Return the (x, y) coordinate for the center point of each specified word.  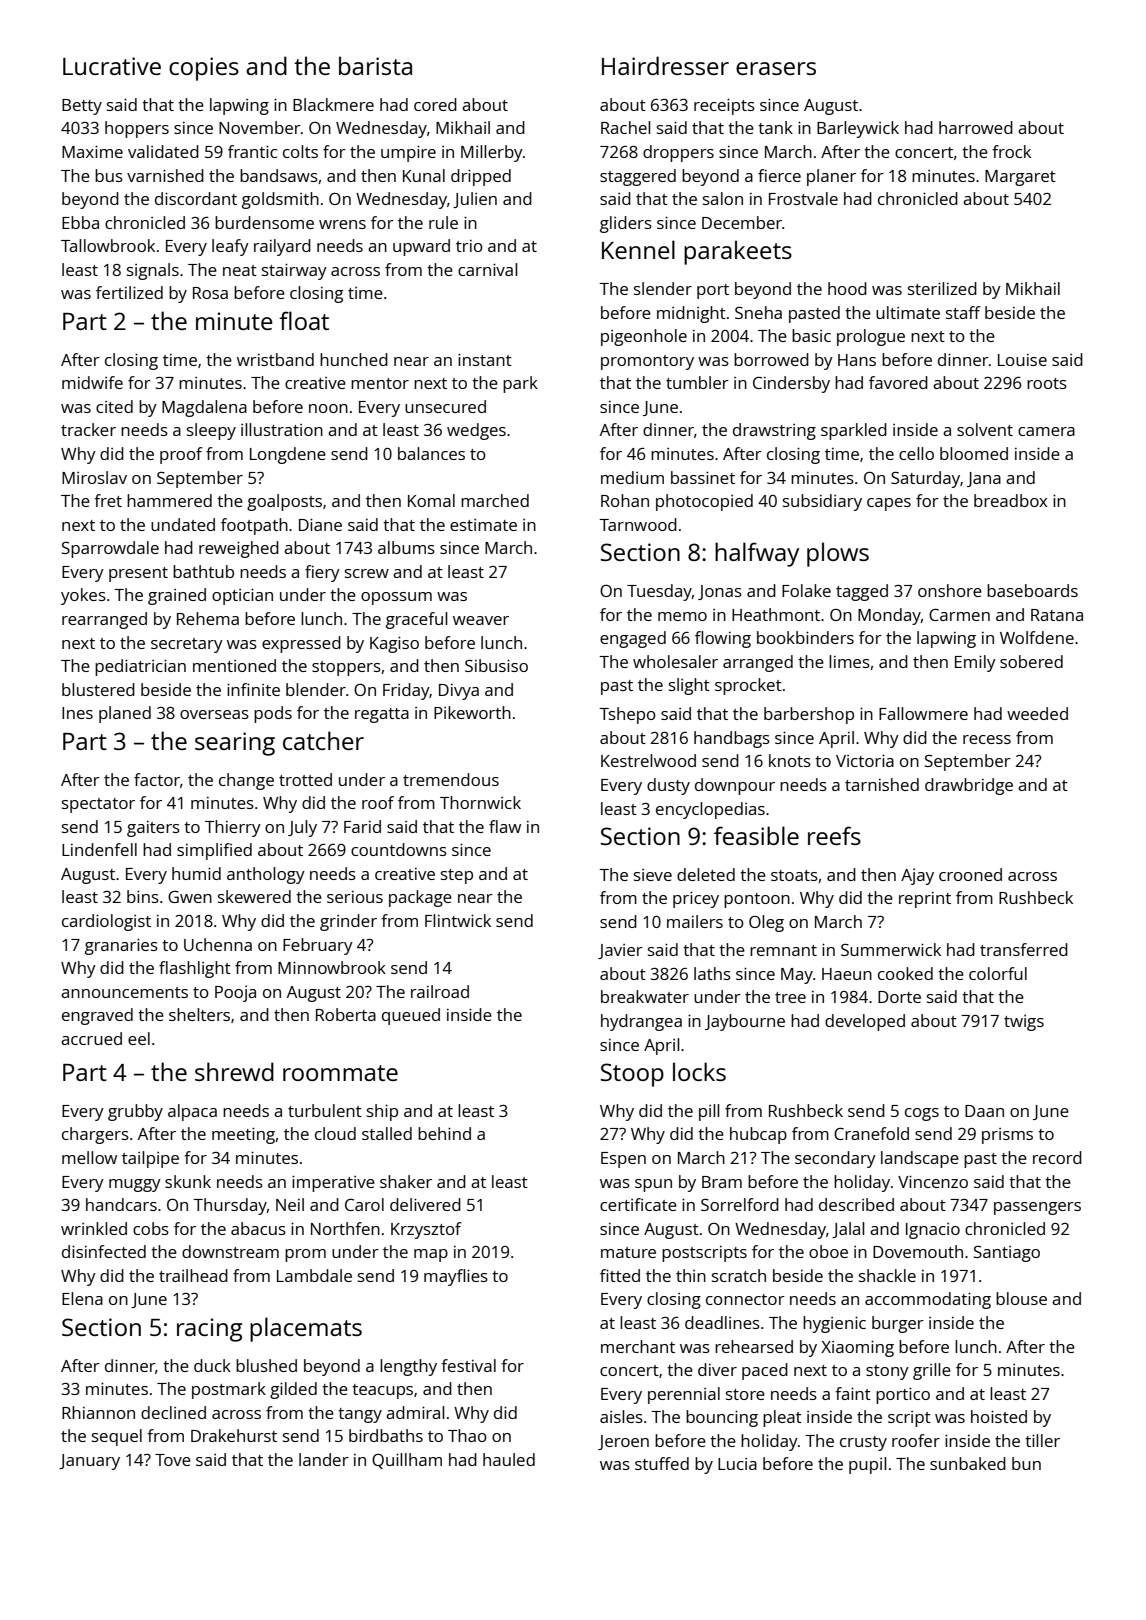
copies (204, 69)
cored (435, 104)
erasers (776, 68)
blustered (98, 689)
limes (849, 661)
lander (324, 1459)
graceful (416, 620)
